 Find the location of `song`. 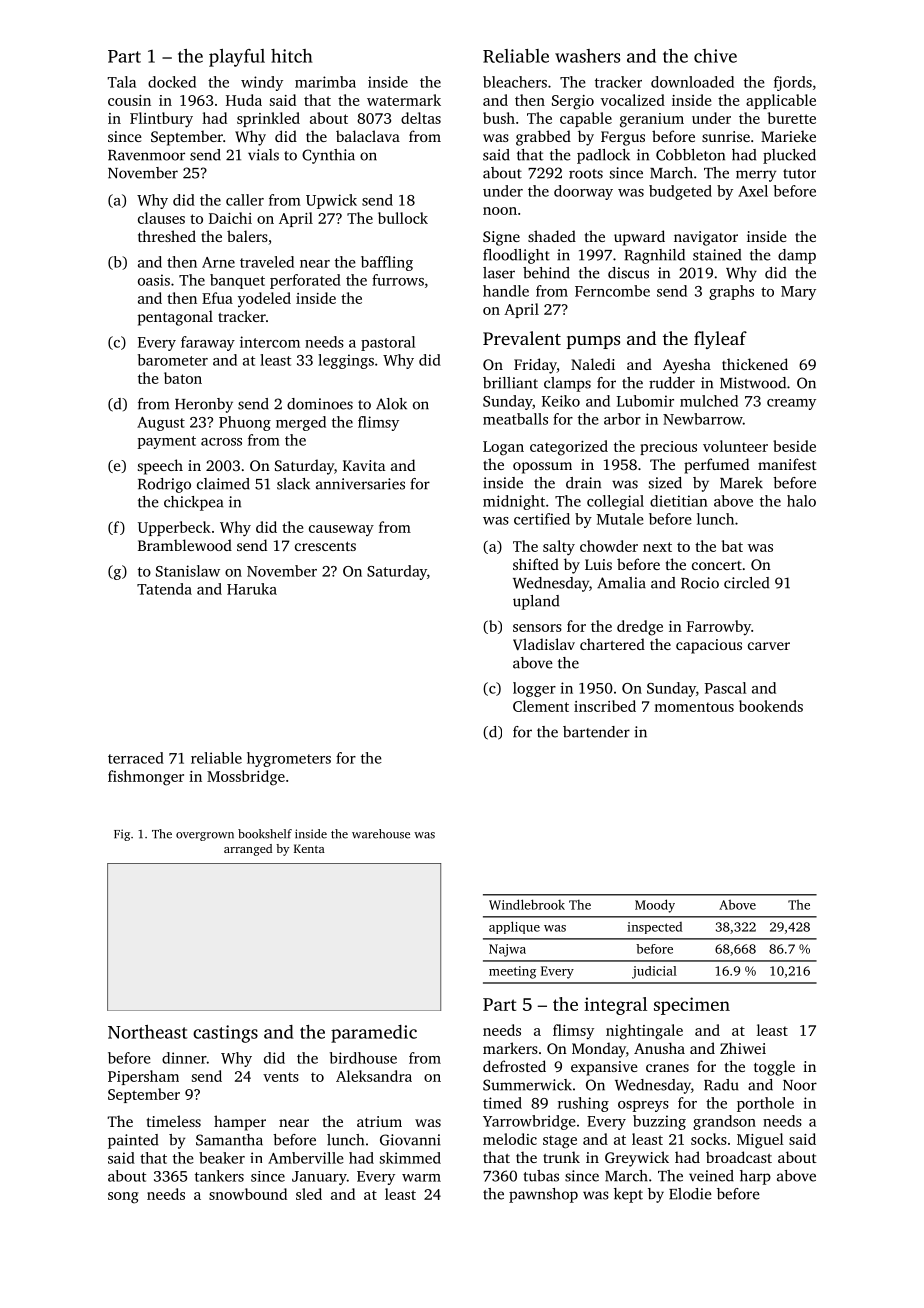

song is located at coordinates (123, 1198).
